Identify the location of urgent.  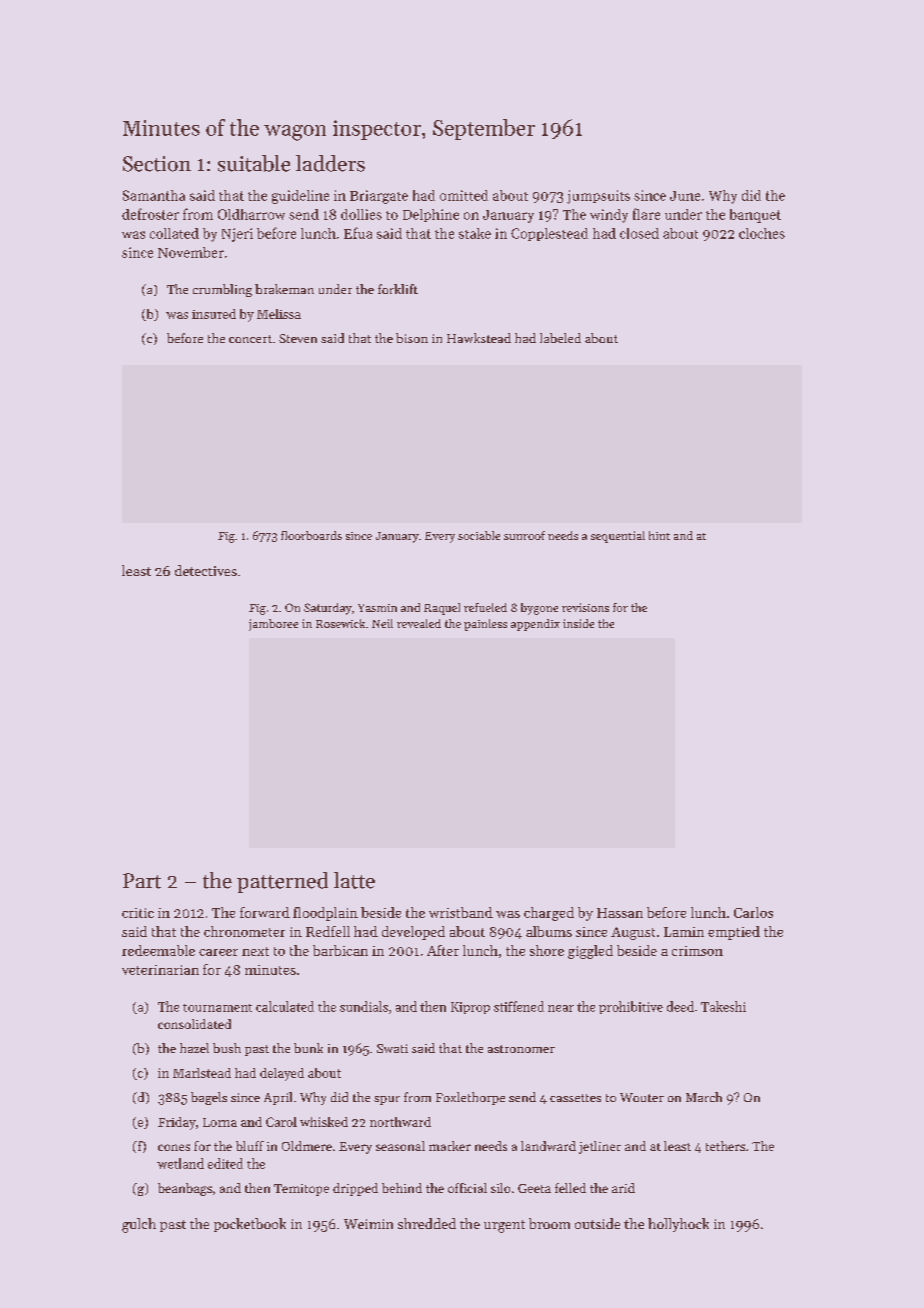
(504, 1226).
